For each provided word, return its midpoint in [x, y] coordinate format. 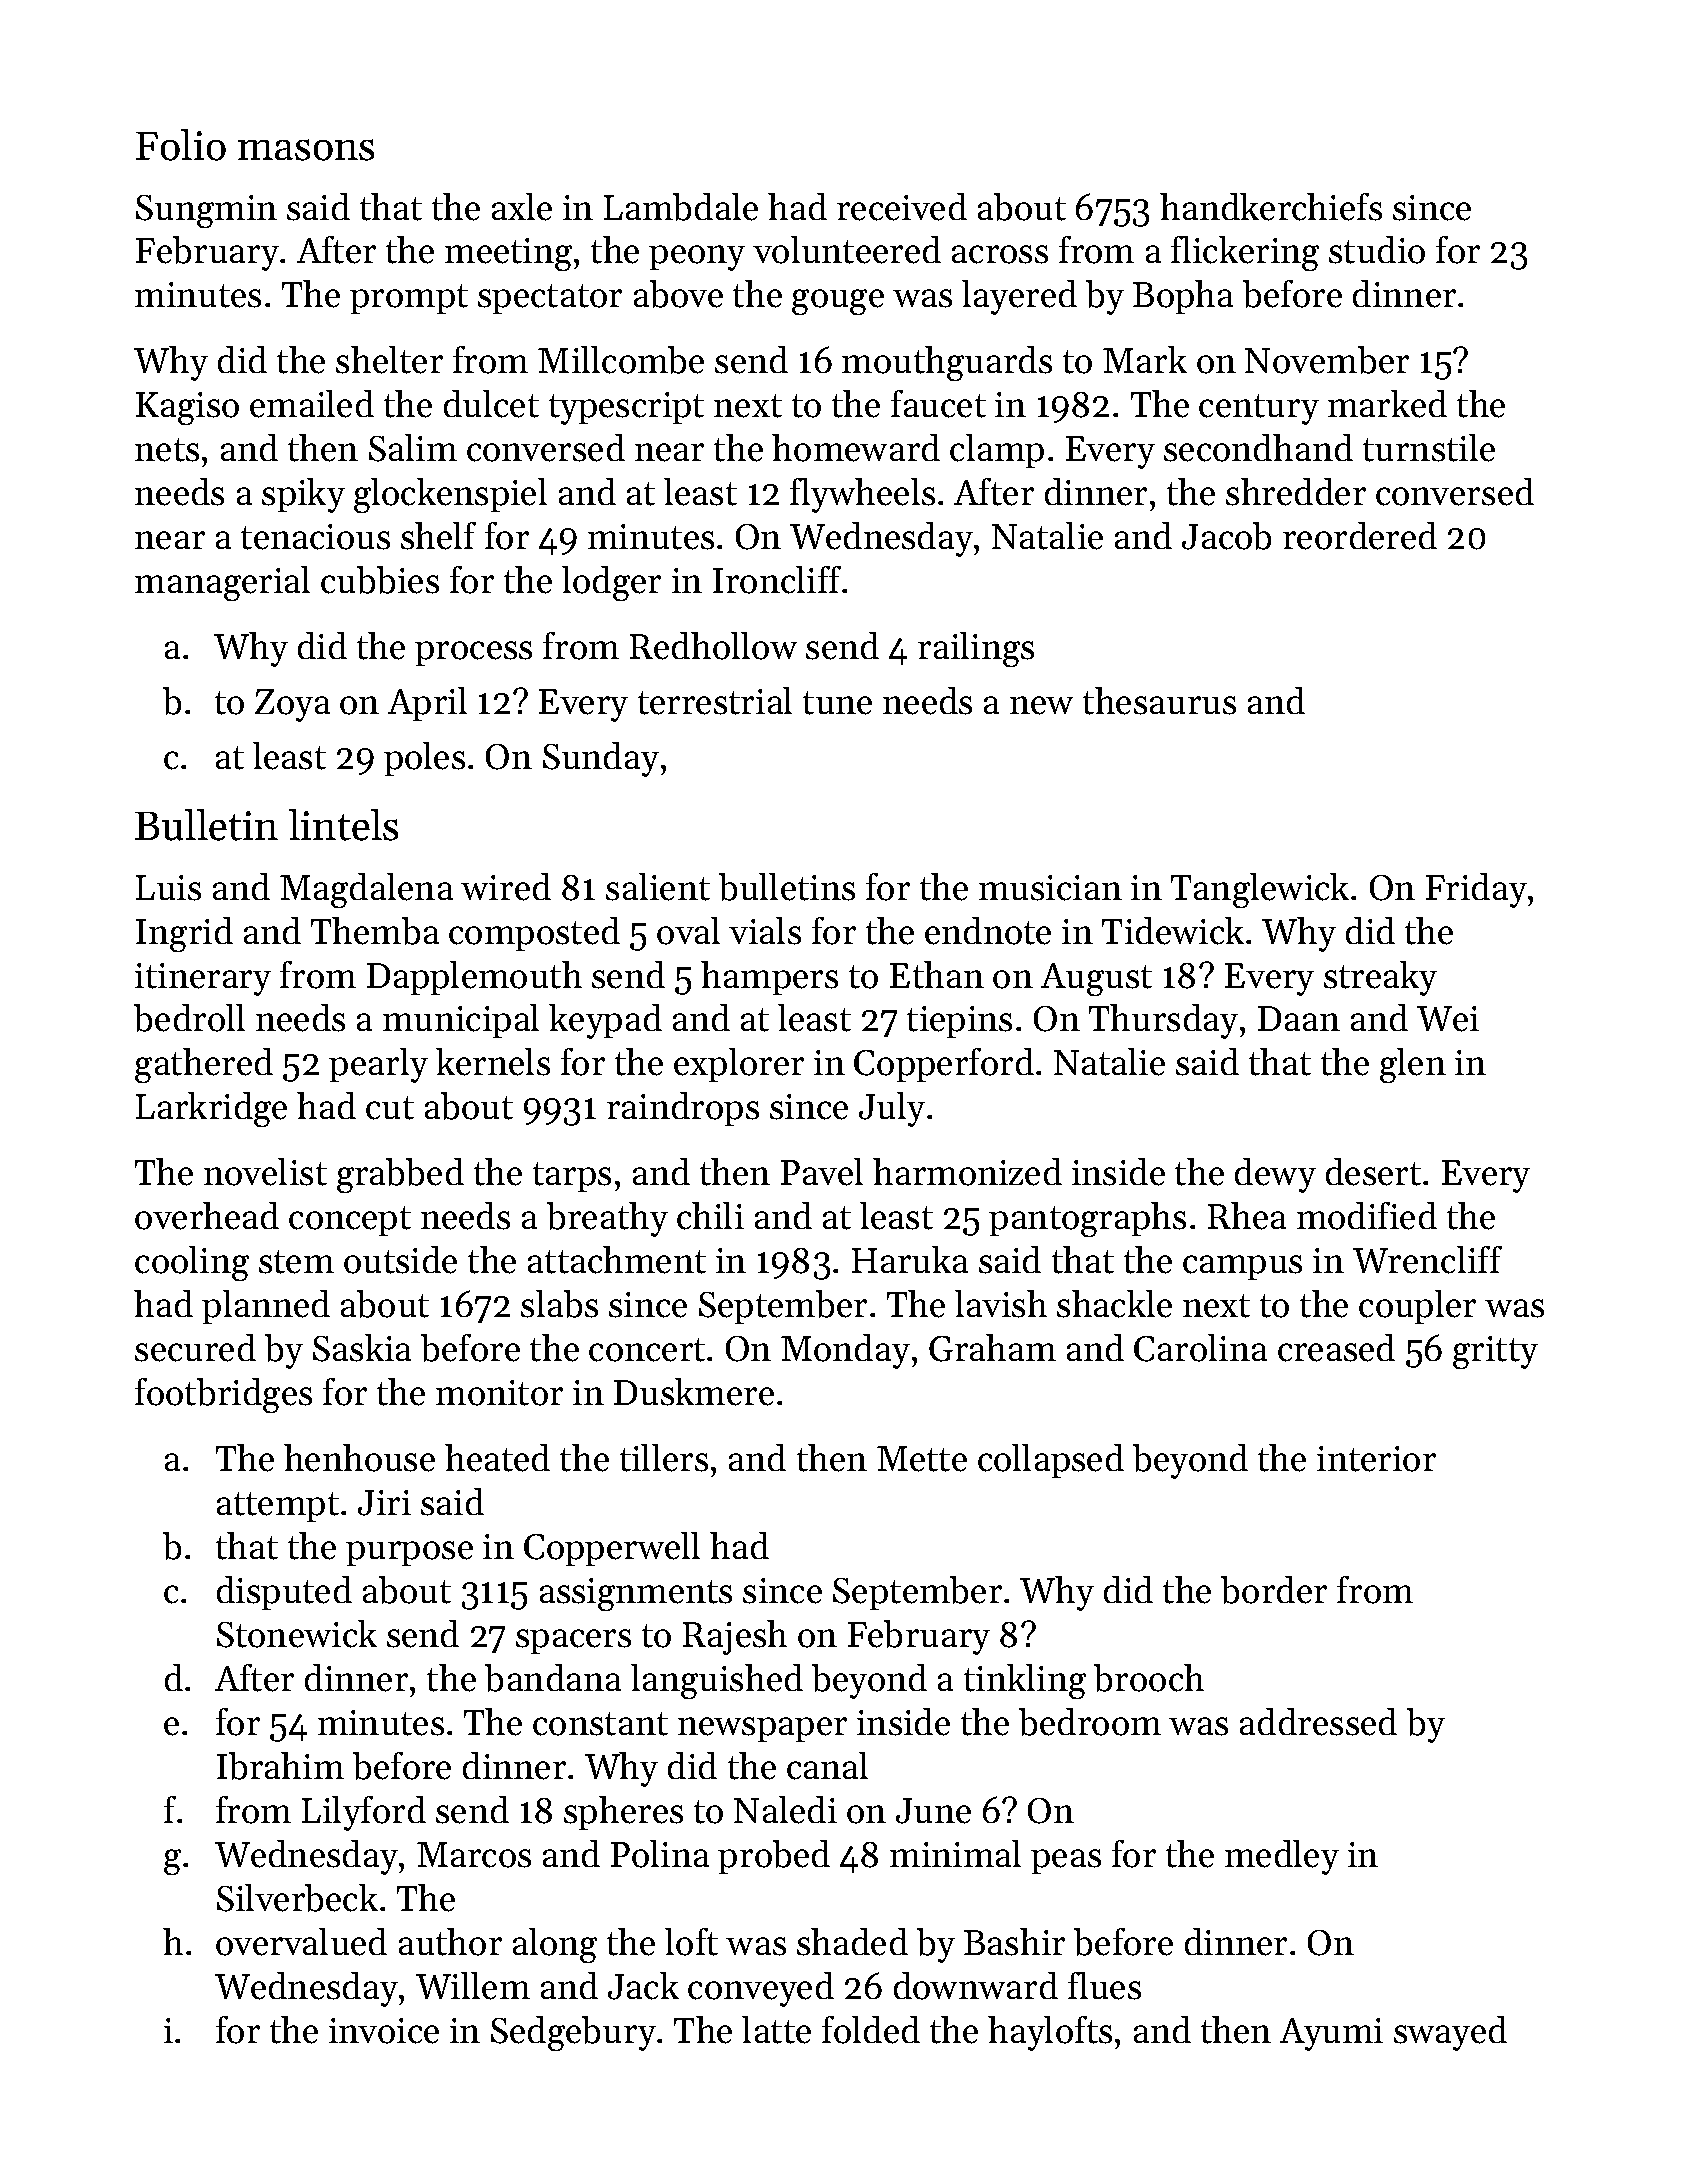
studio [1377, 250]
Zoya [292, 705]
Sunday [601, 759]
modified [1367, 1216]
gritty [1495, 1352]
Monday [845, 1351]
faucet [938, 404]
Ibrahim [280, 1766]
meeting [508, 254]
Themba [375, 931]
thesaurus [1159, 701]
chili [710, 1216]
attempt [278, 1507]
